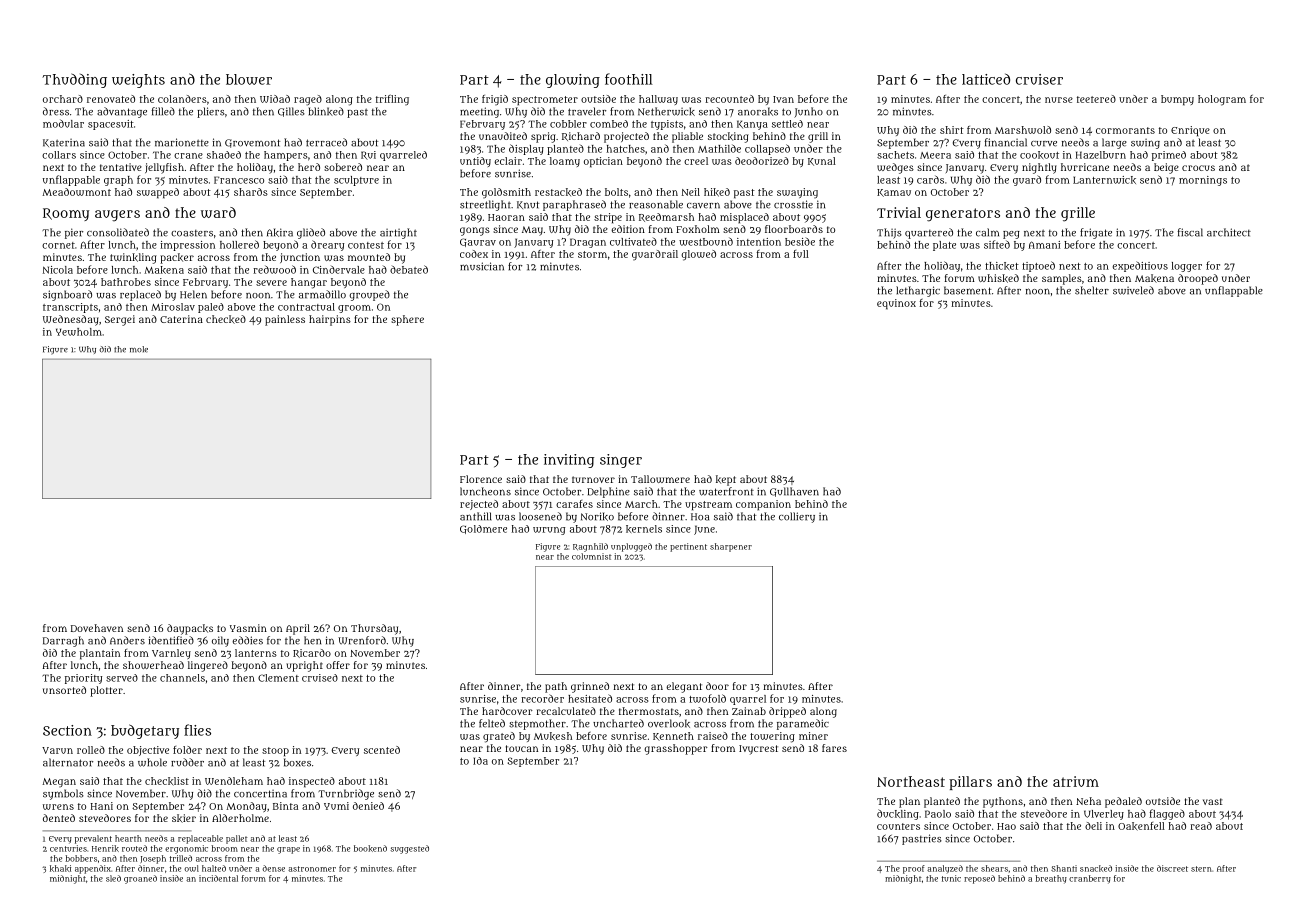 This image has width=1308, height=924. What do you see at coordinates (1092, 290) in the image?
I see `shelter` at bounding box center [1092, 290].
